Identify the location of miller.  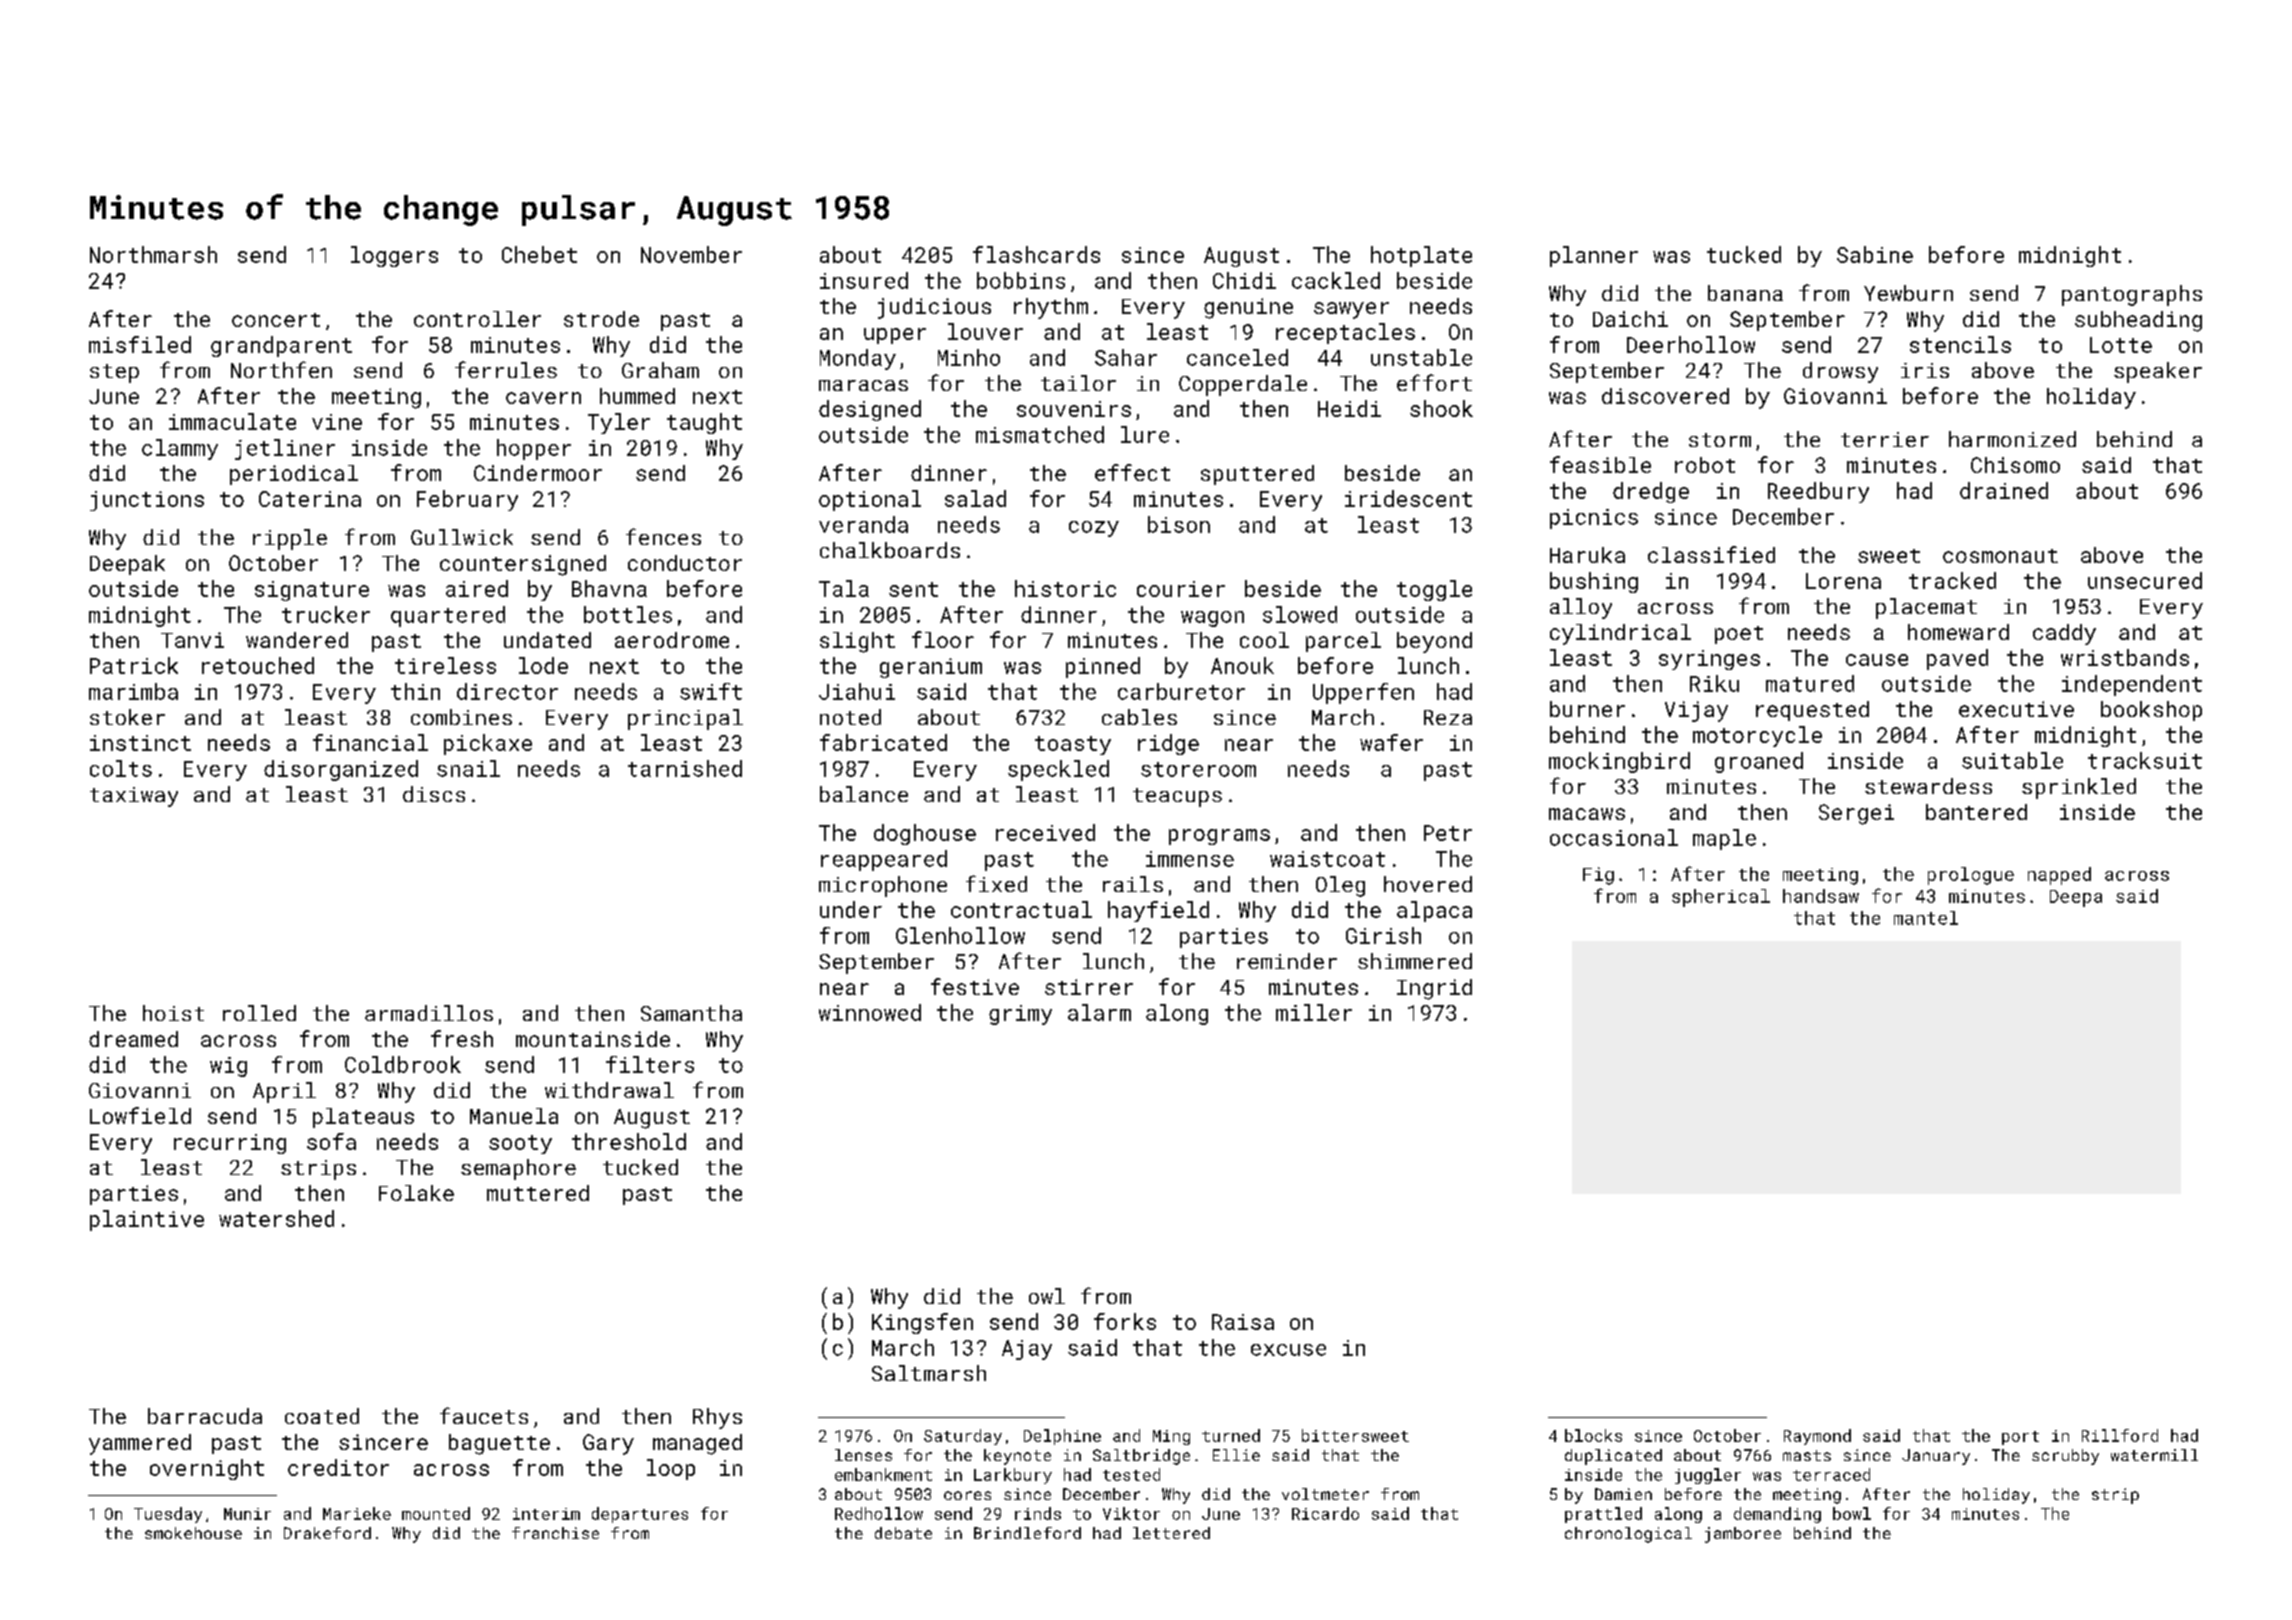
(1314, 1012).
